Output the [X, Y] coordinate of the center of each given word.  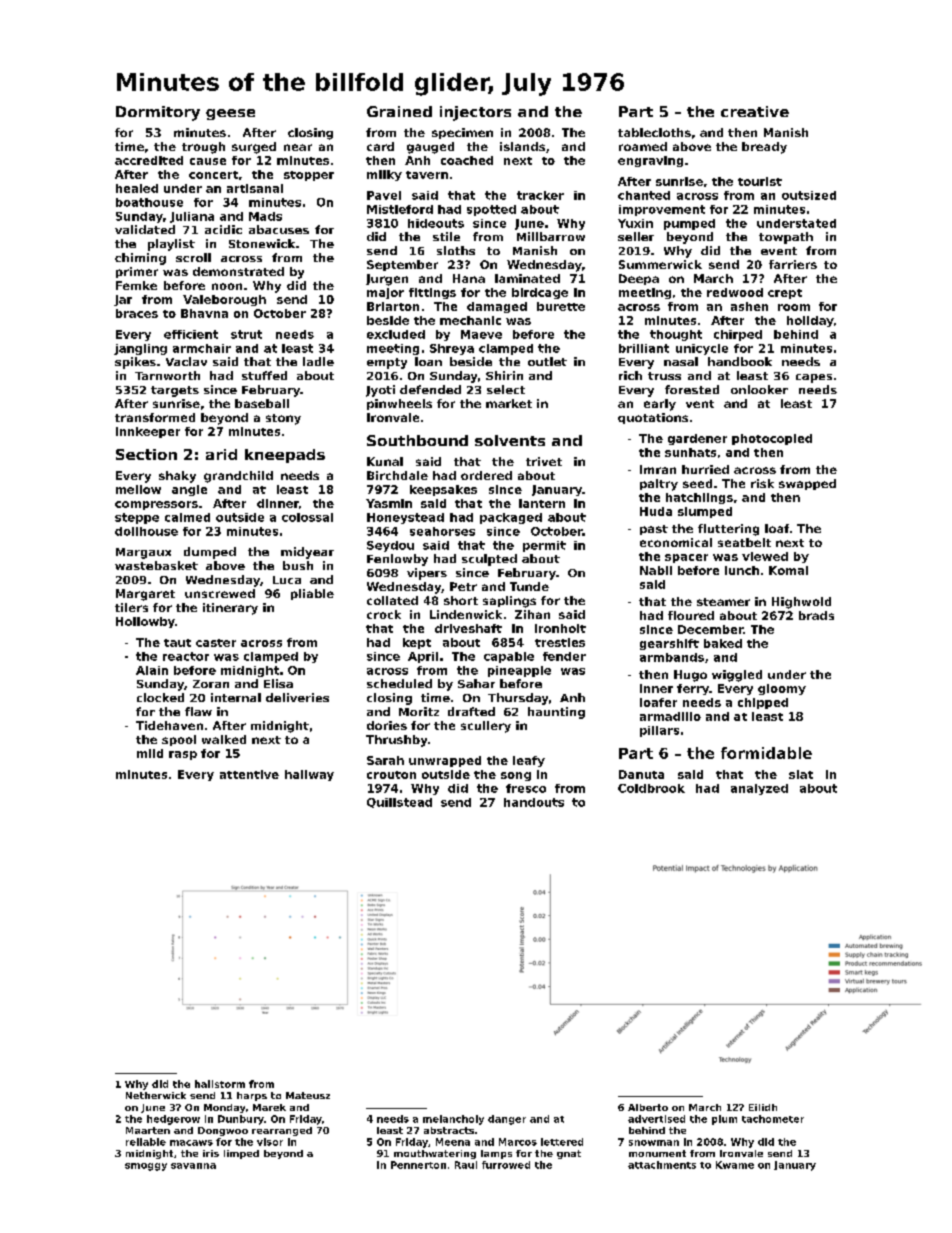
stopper [309, 176]
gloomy [782, 689]
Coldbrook [651, 788]
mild [150, 753]
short [461, 600]
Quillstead [399, 803]
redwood [735, 292]
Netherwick [156, 1095]
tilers [131, 607]
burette [561, 306]
